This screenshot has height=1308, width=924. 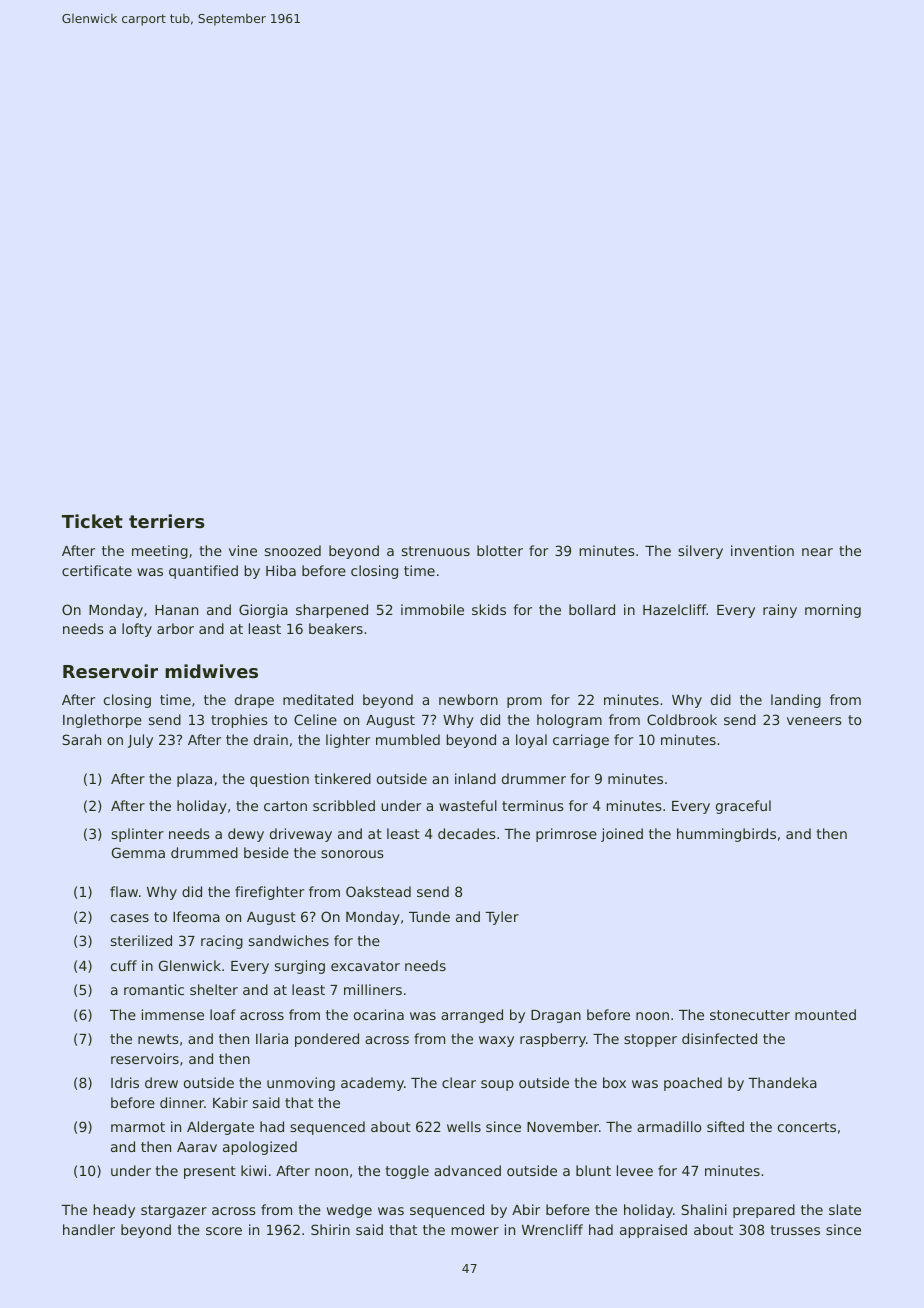 What do you see at coordinates (467, 1170) in the screenshot?
I see `advanced` at bounding box center [467, 1170].
